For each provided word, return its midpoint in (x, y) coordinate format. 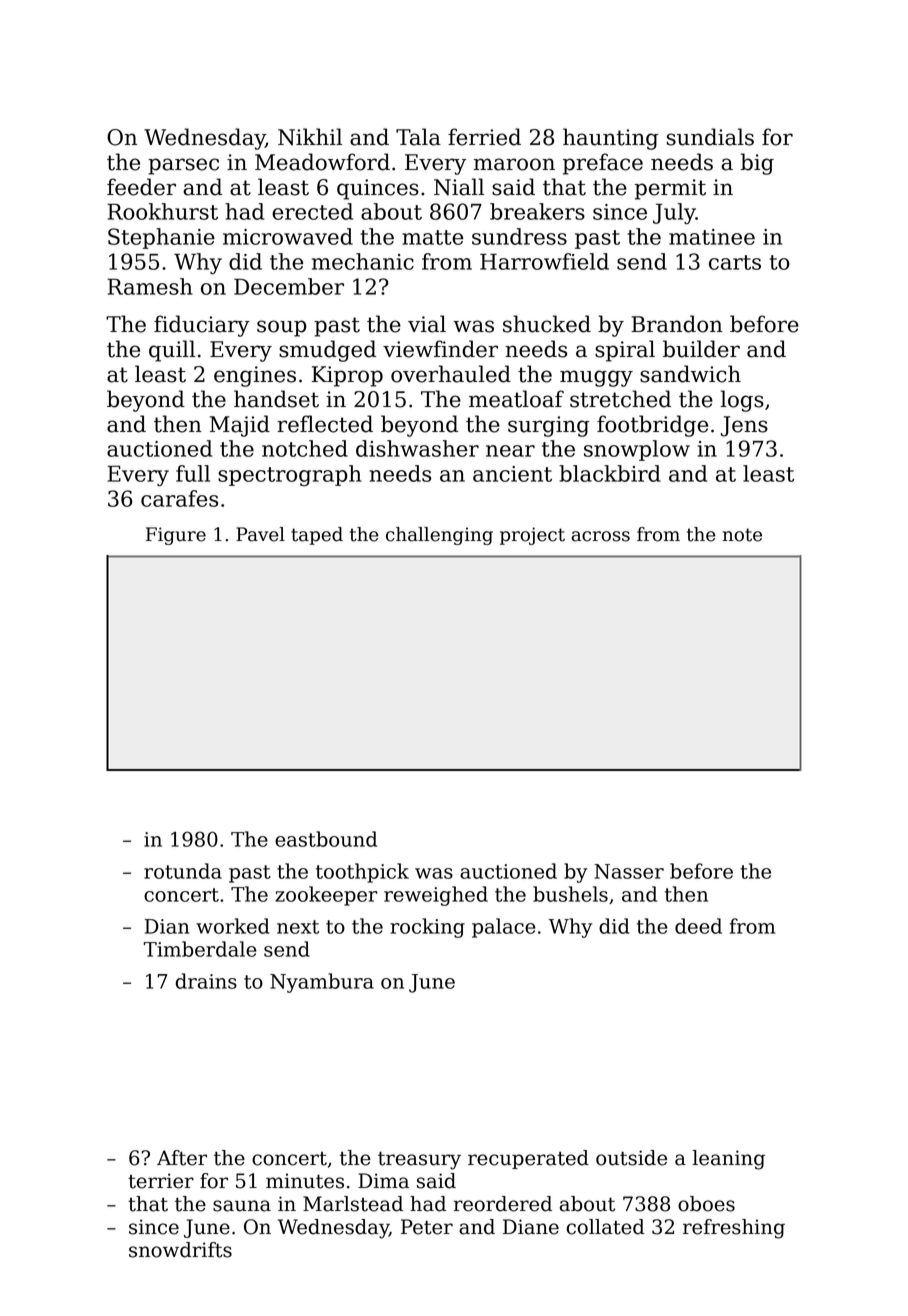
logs (742, 401)
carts (735, 262)
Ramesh (150, 286)
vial (427, 324)
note (742, 535)
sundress (519, 236)
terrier (161, 1181)
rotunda (183, 871)
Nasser (629, 871)
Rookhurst (162, 211)
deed (698, 926)
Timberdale (200, 949)
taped (317, 536)
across (600, 536)
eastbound (326, 839)
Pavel (260, 534)
